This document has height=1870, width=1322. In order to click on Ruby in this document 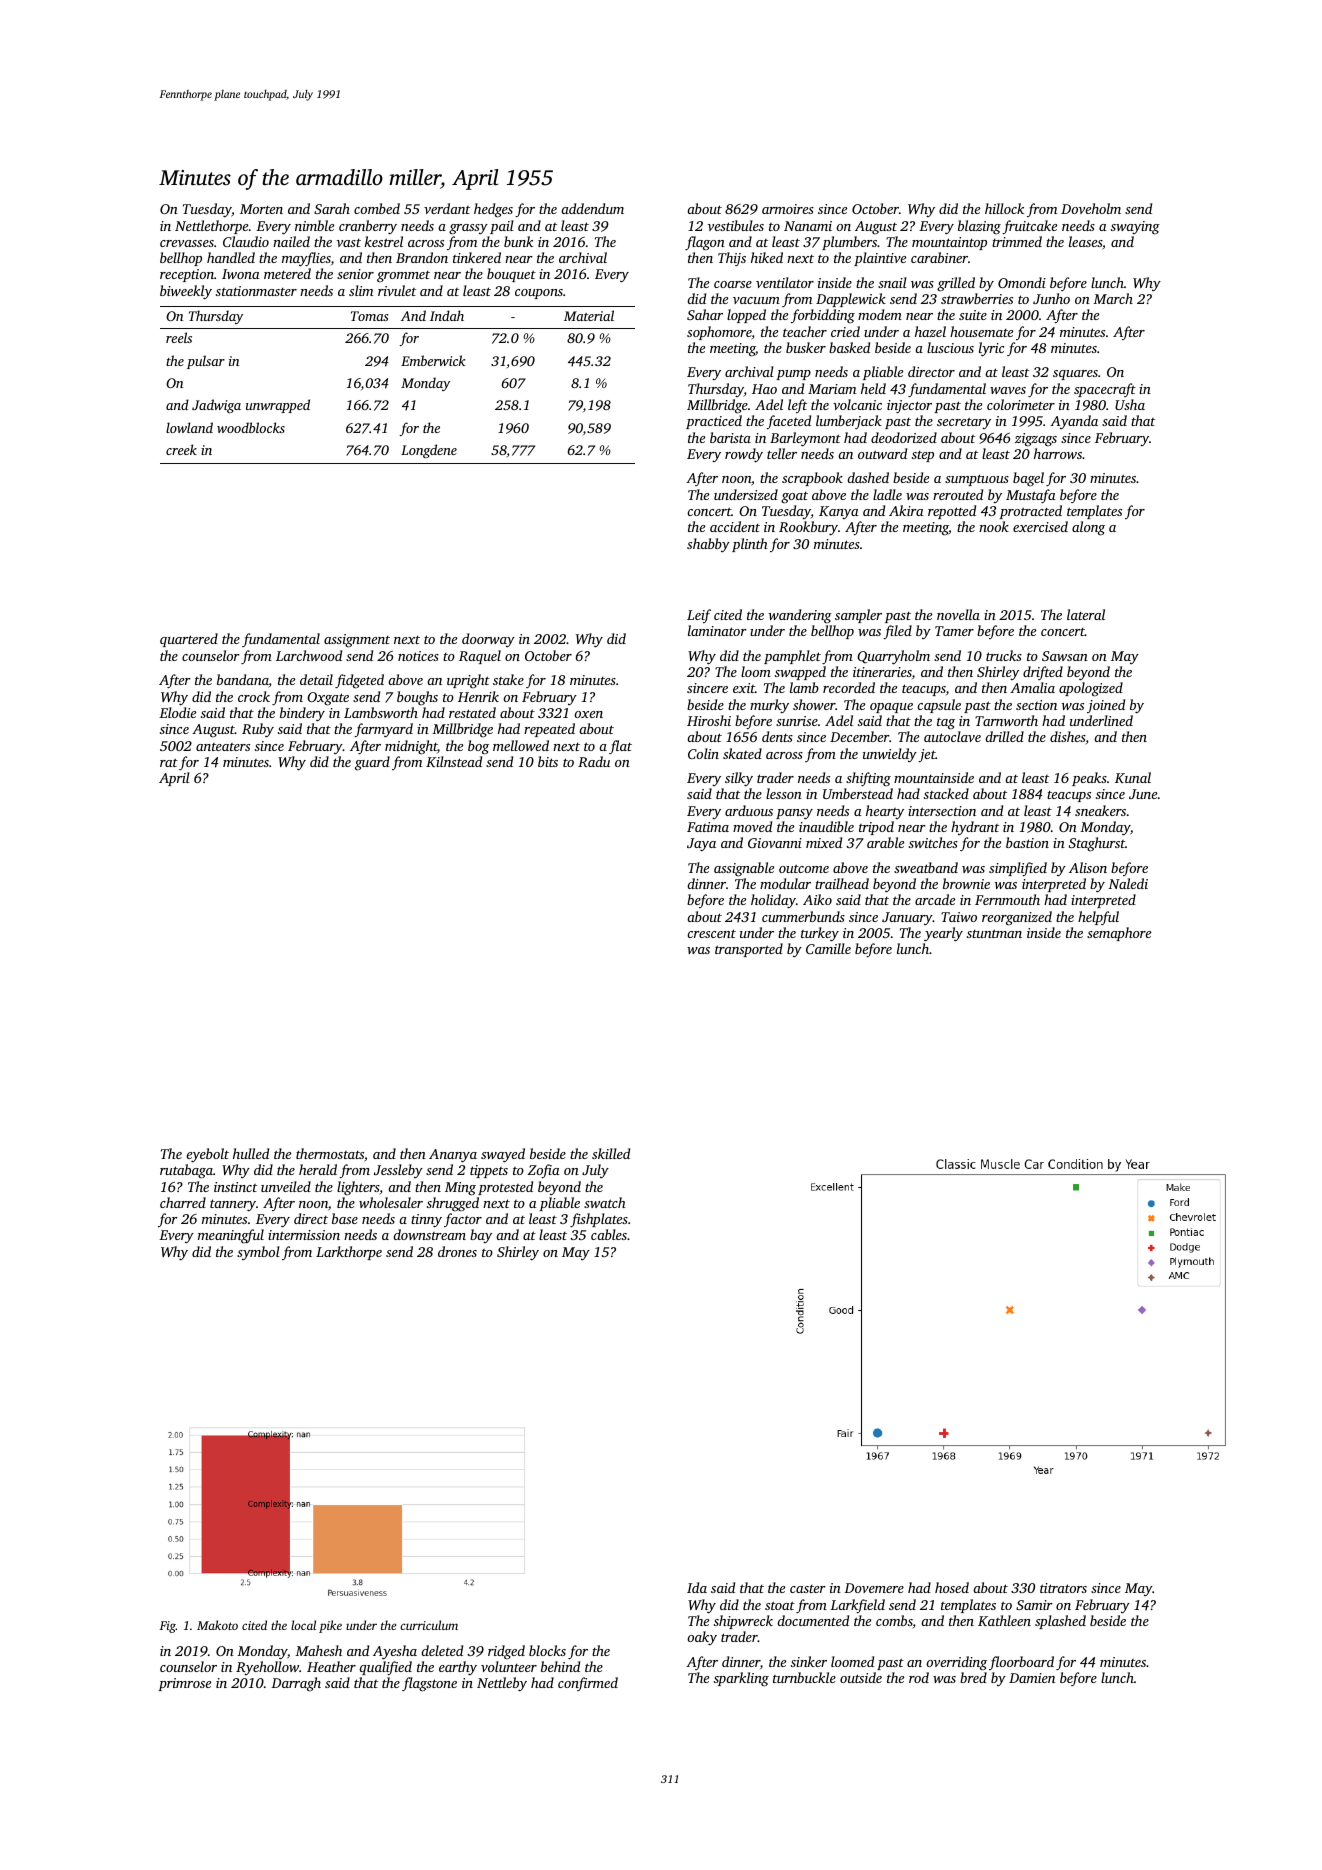, I will do `click(258, 730)`.
